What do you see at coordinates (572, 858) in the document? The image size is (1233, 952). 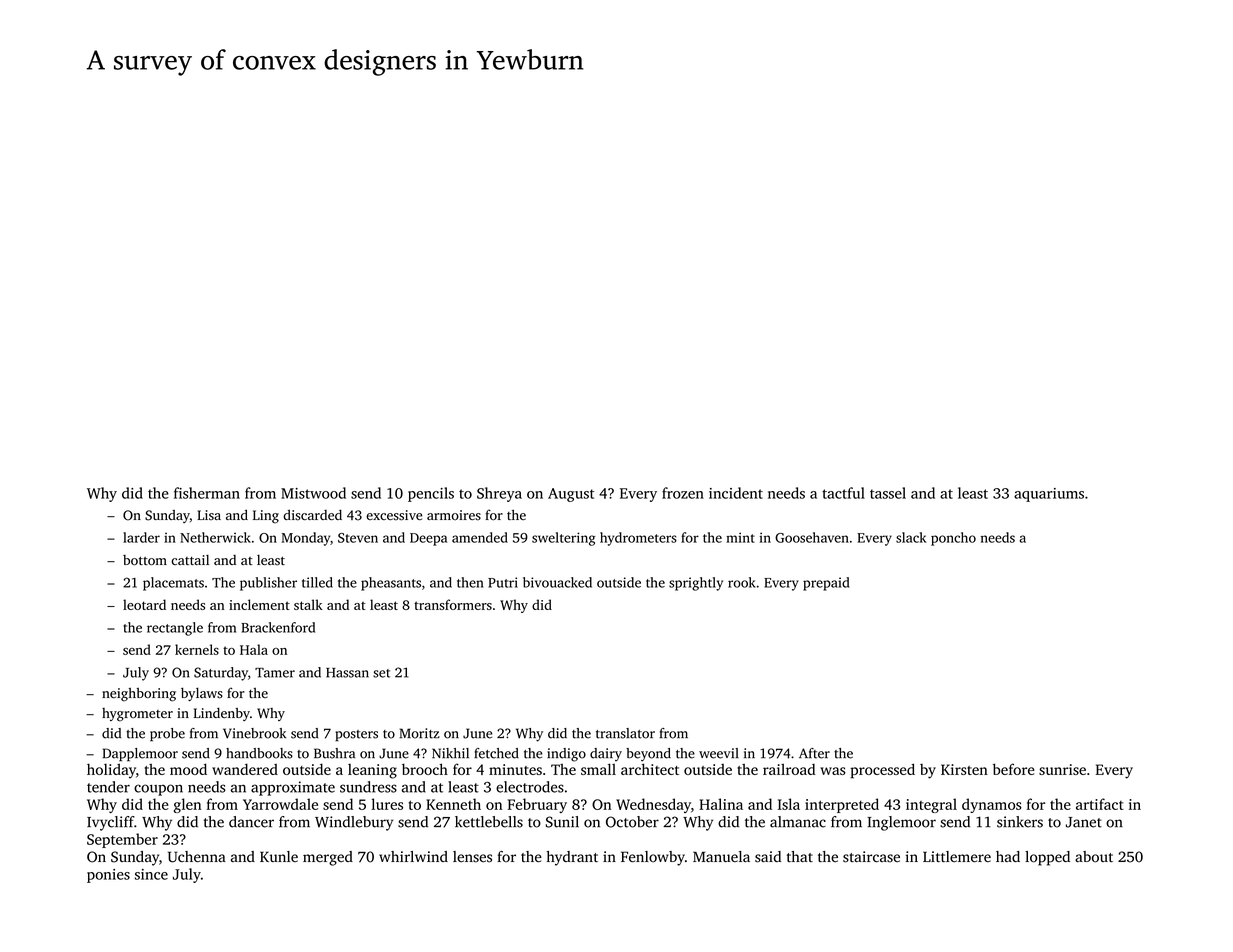 I see `hydrant` at bounding box center [572, 858].
